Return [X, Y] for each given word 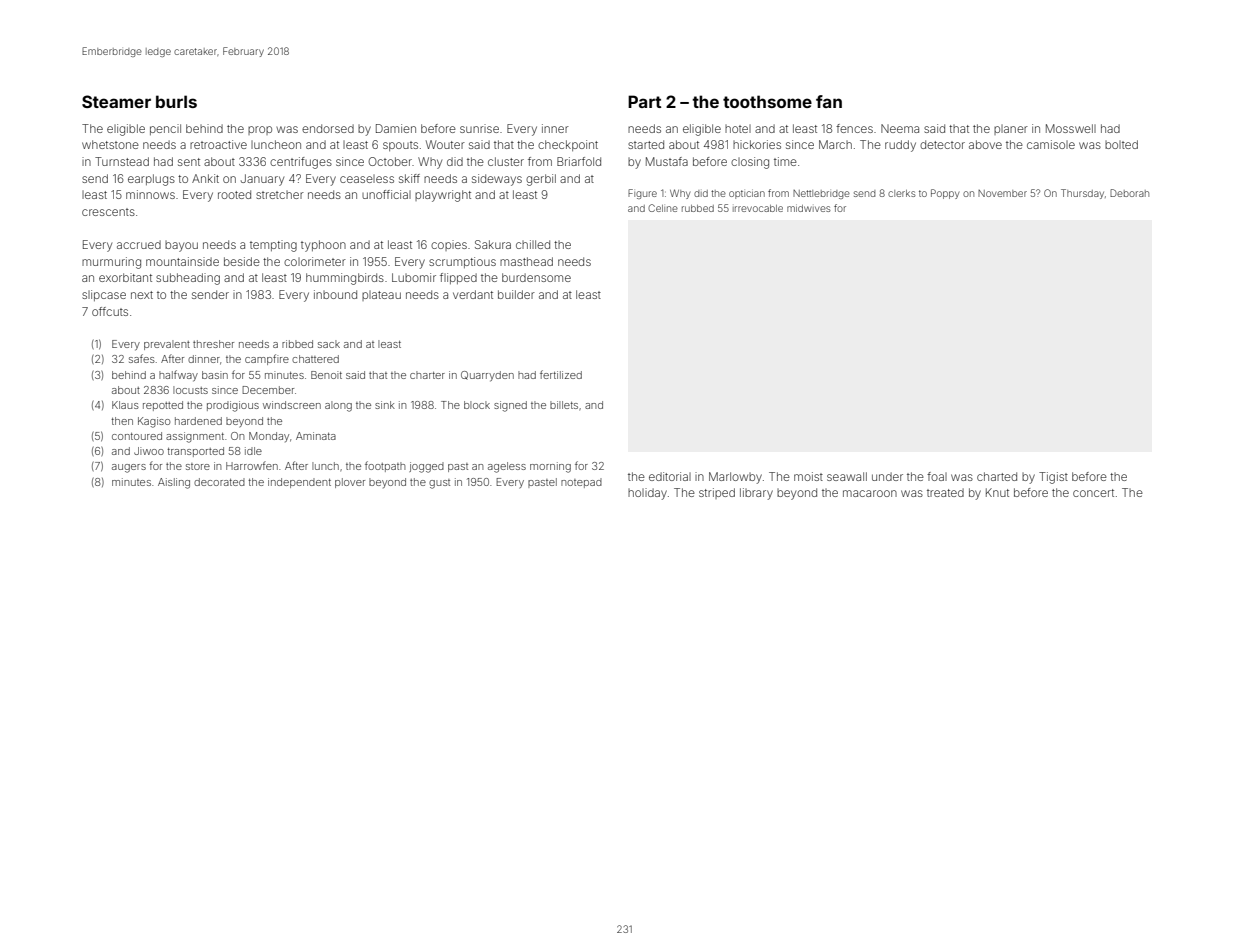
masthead [526, 261]
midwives [809, 208]
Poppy [945, 194]
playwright [443, 196]
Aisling [174, 483]
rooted [234, 194]
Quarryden [487, 376]
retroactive [218, 144]
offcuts [110, 311]
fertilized [561, 374]
